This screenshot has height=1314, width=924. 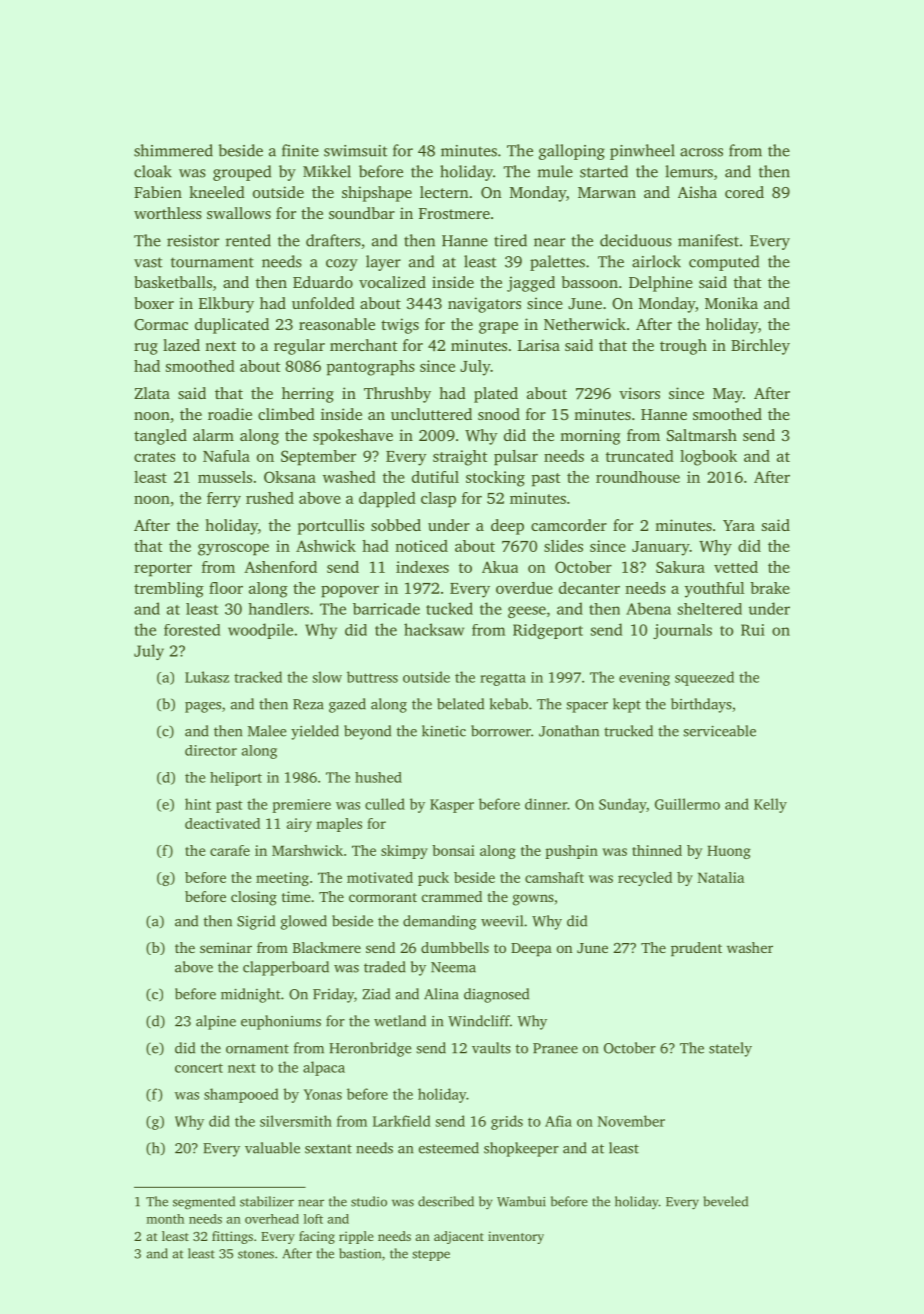 I want to click on pinwheel, so click(x=642, y=152).
